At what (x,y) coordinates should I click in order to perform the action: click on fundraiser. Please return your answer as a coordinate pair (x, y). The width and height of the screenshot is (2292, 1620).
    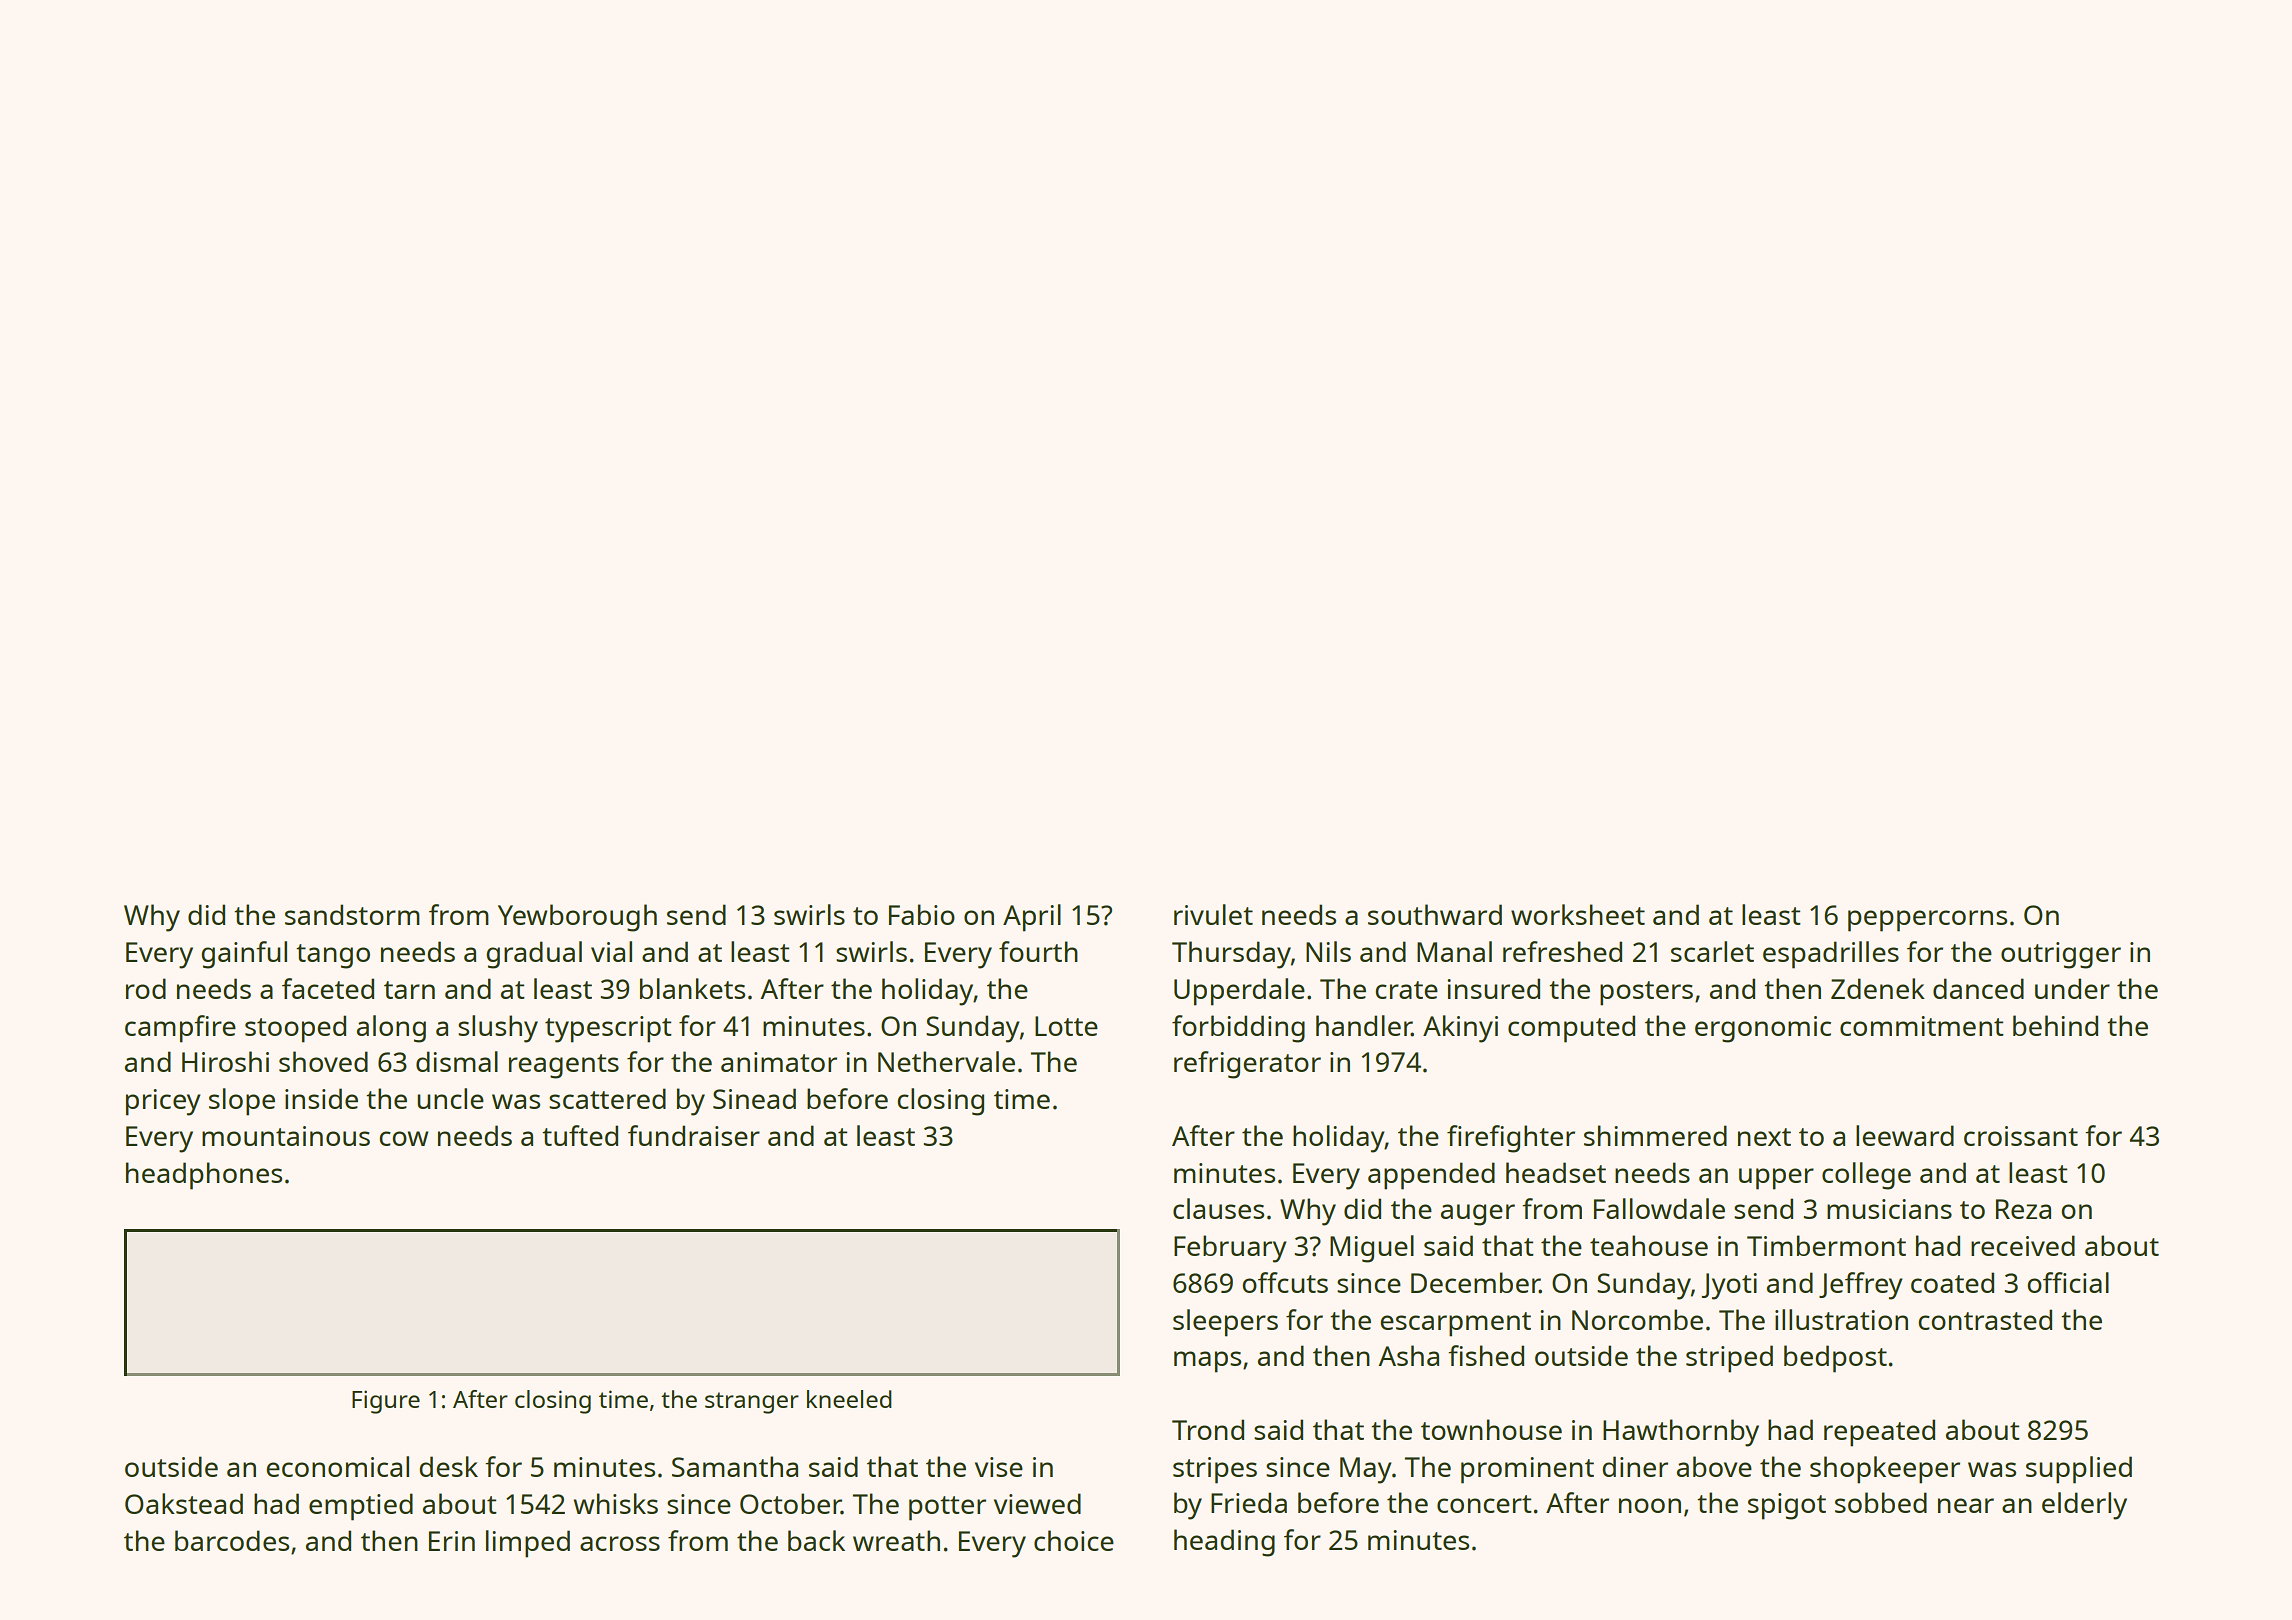
    Looking at the image, I should click on (694, 1135).
